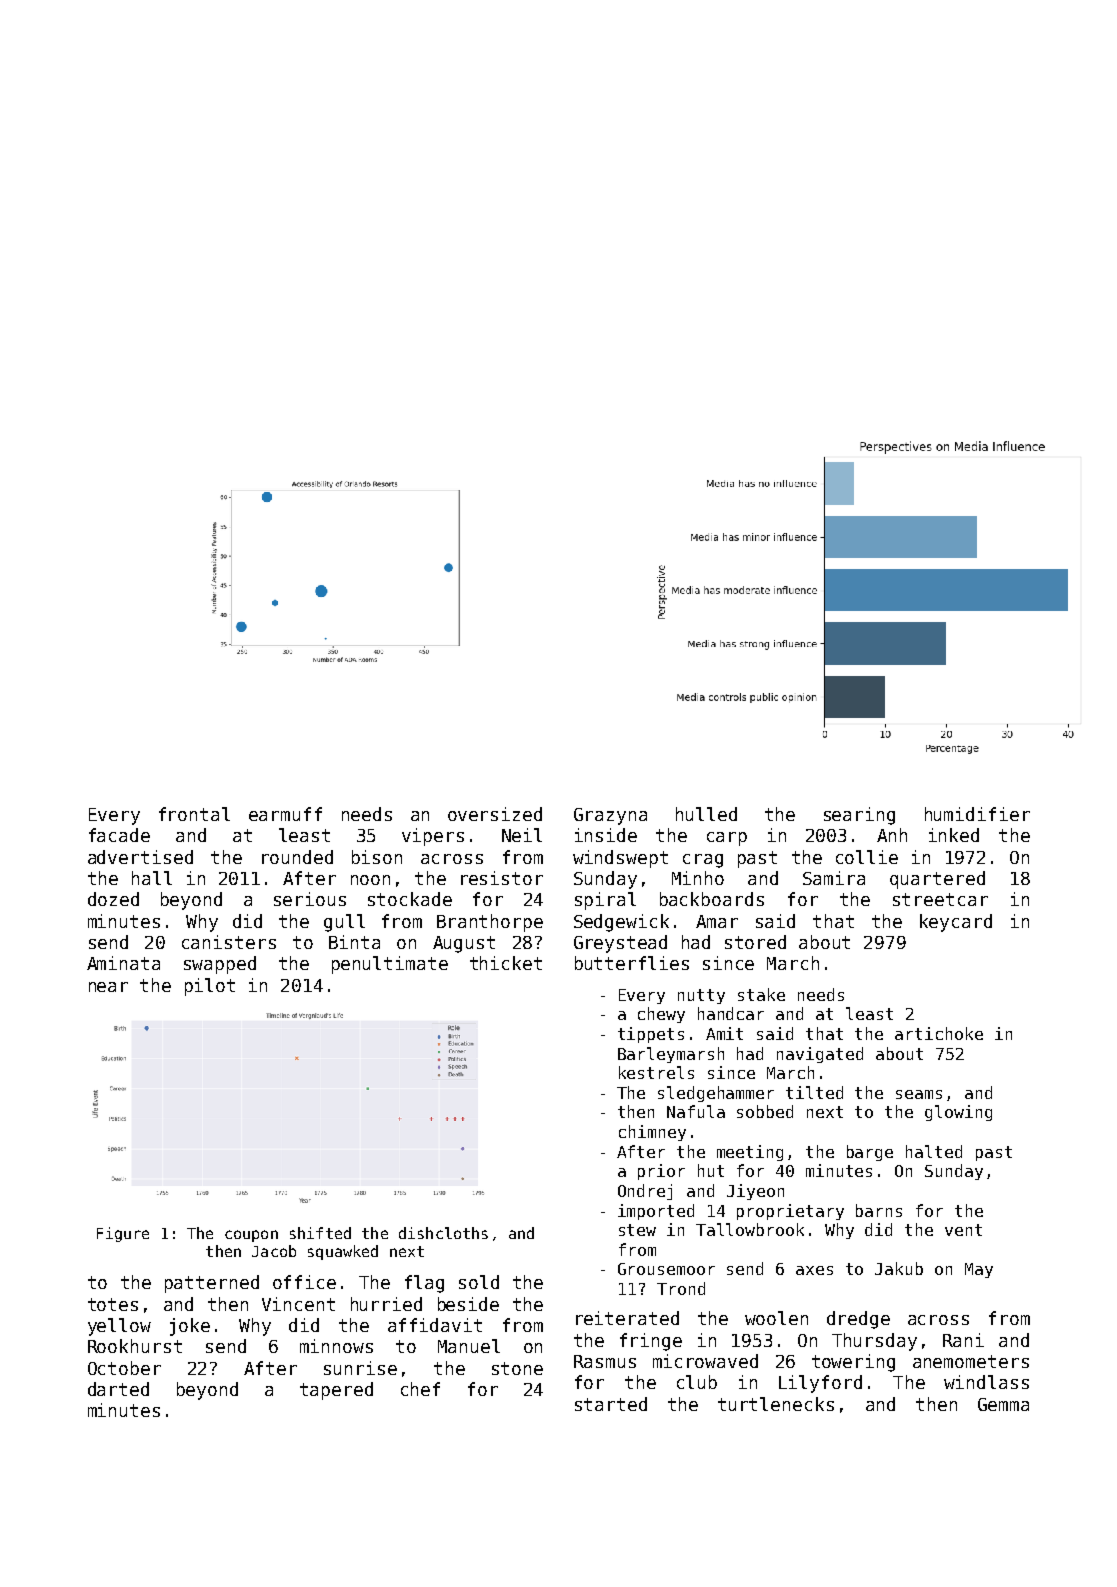 The height and width of the screenshot is (1587, 1117). I want to click on Aminata, so click(123, 963).
